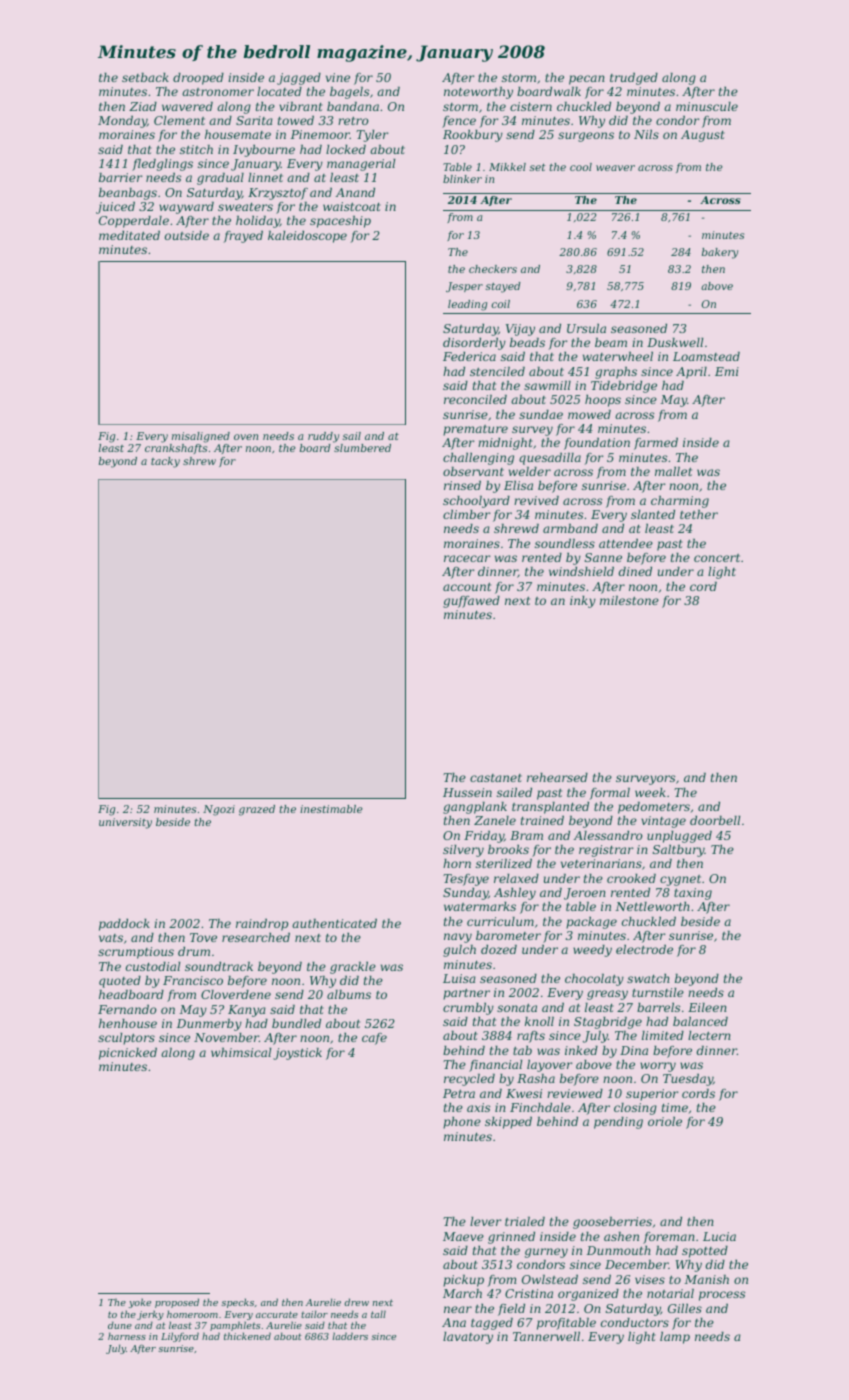  I want to click on cool, so click(581, 167).
